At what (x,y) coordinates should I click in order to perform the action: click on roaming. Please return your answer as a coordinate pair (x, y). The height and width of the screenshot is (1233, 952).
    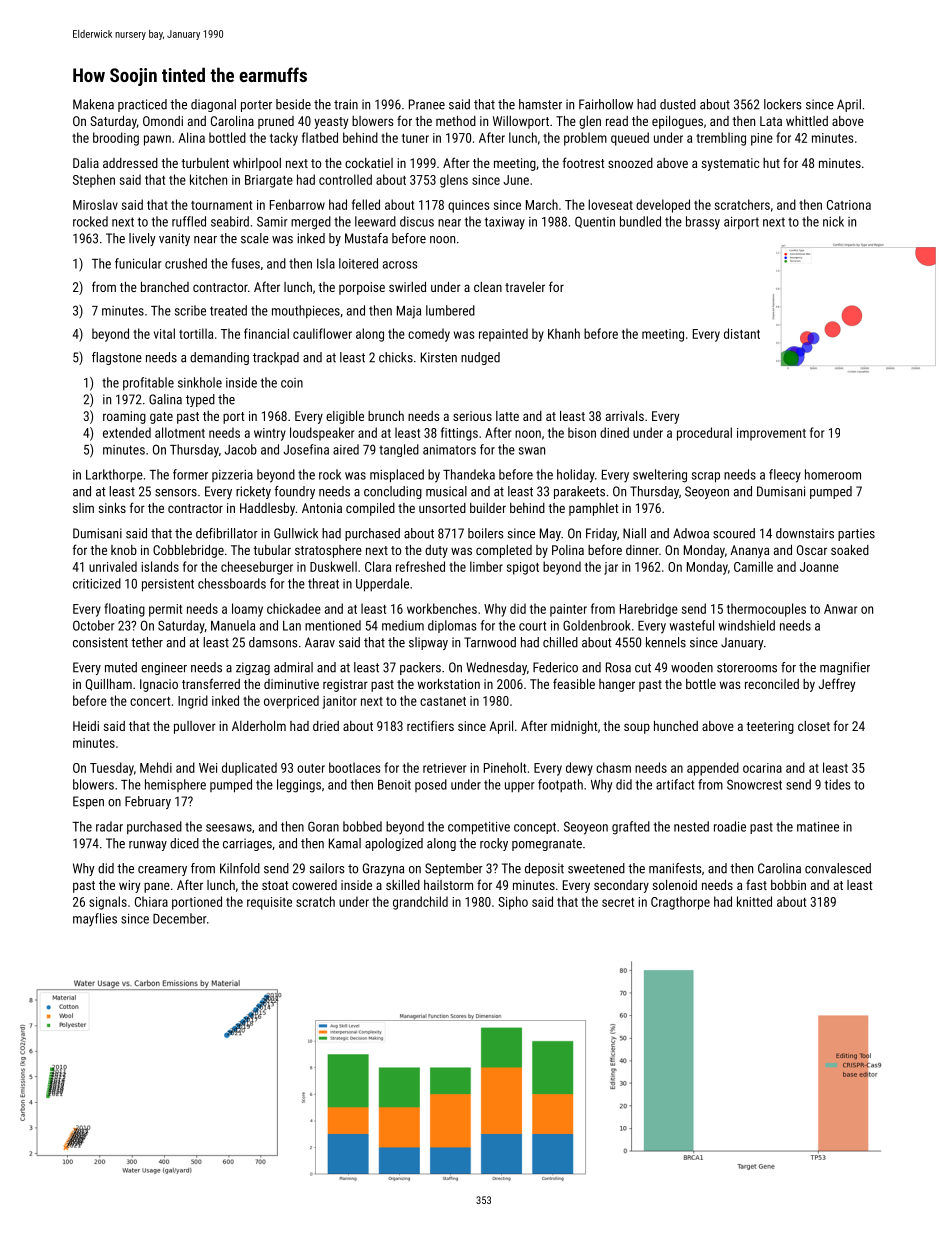
    Looking at the image, I should click on (124, 417).
